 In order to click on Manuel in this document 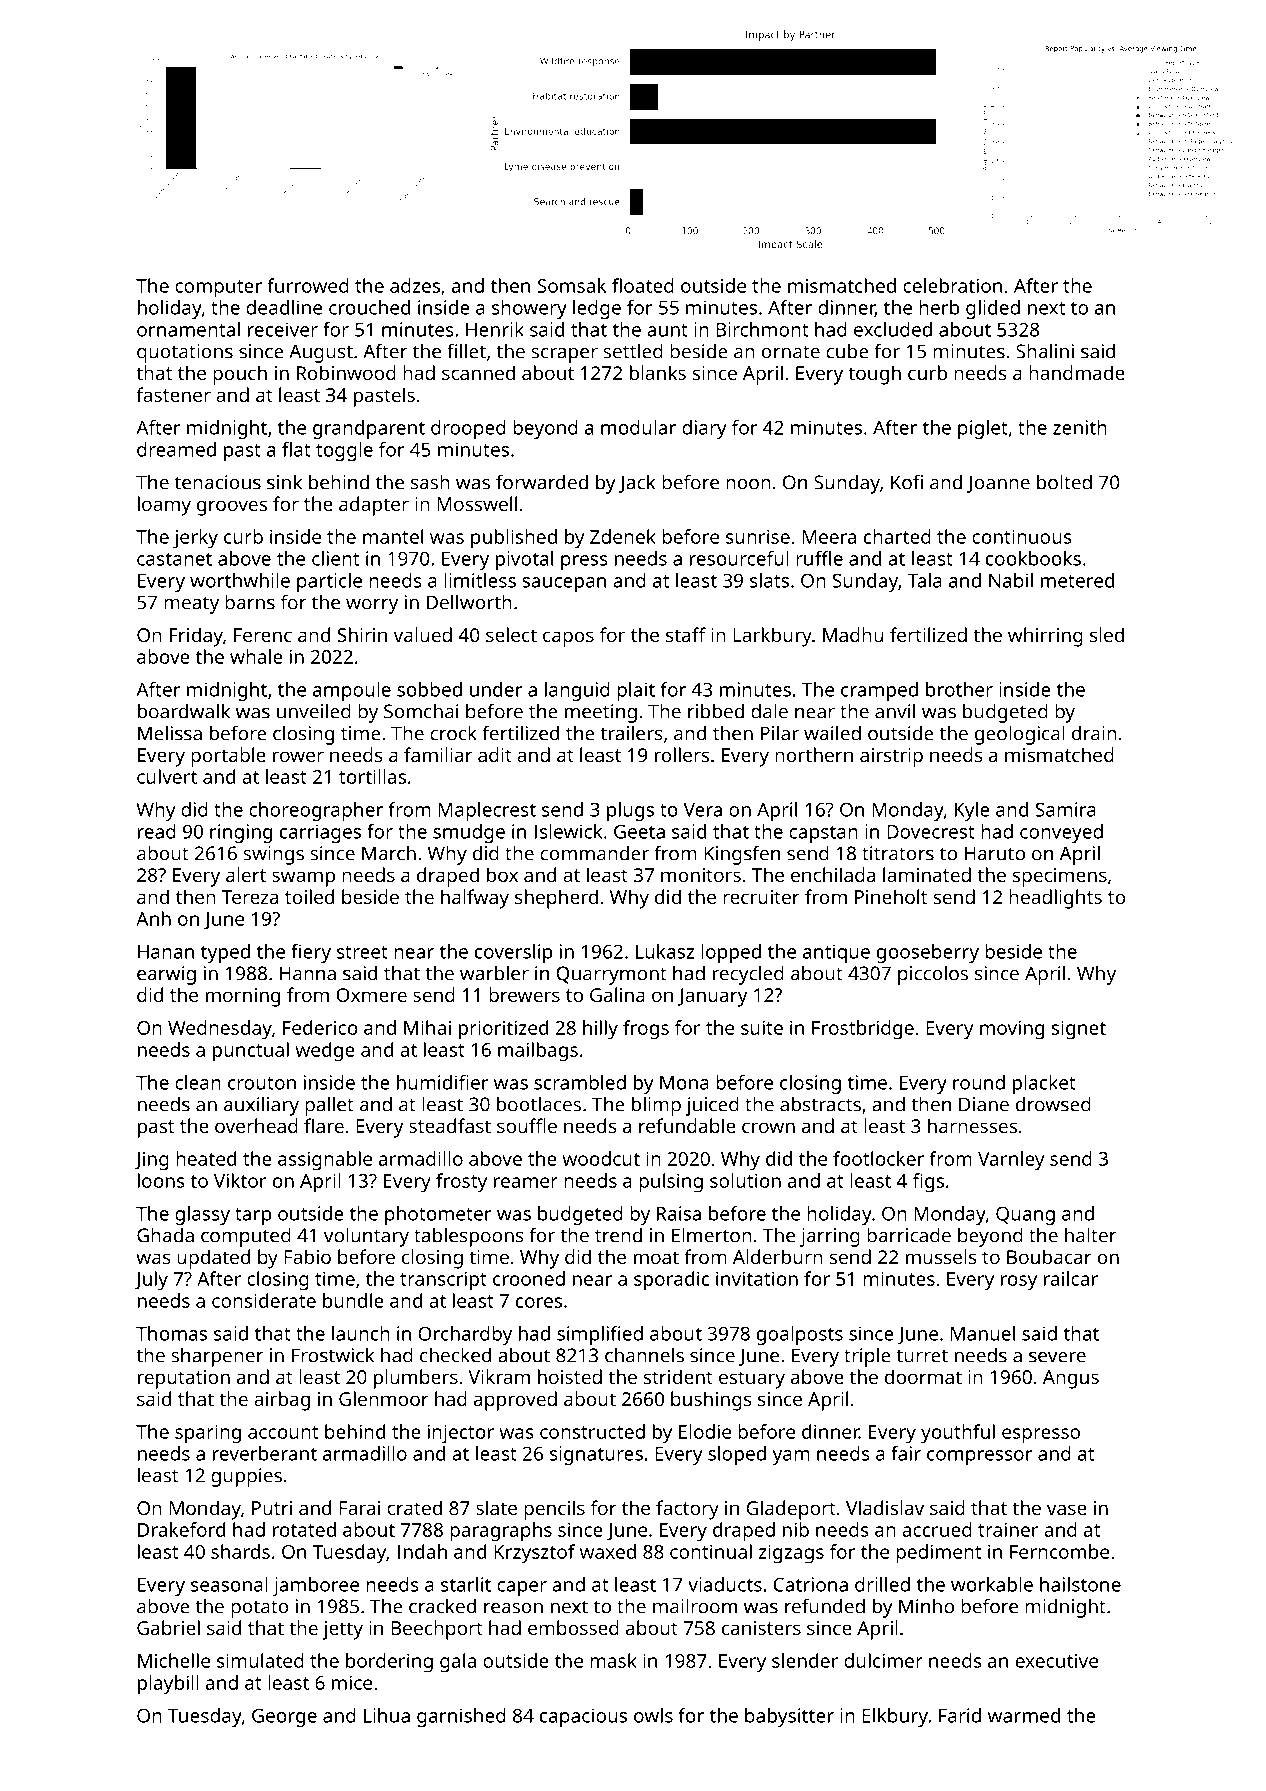, I will do `click(983, 1333)`.
